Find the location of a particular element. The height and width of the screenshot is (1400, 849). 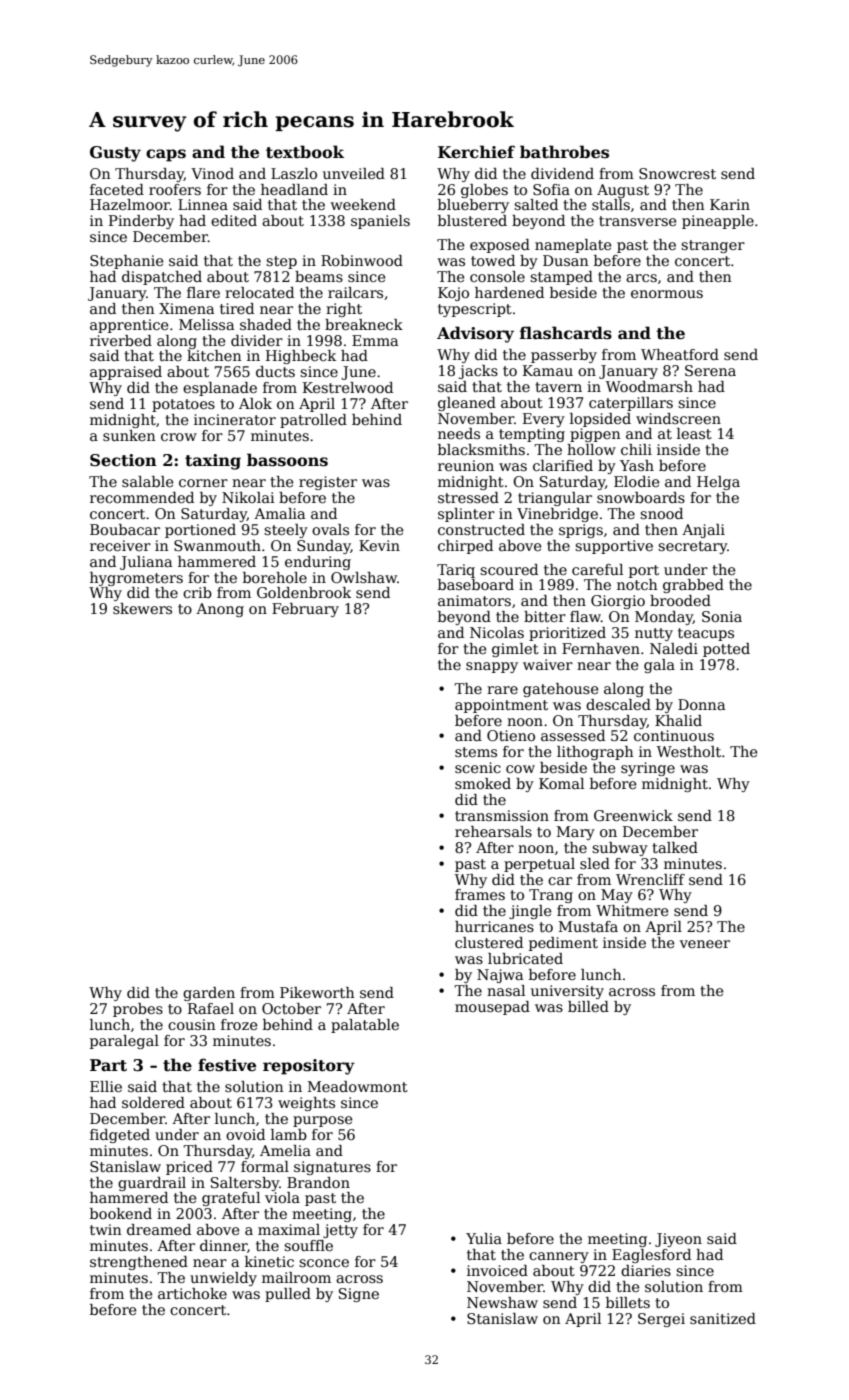

Swanmouth is located at coordinates (217, 545).
